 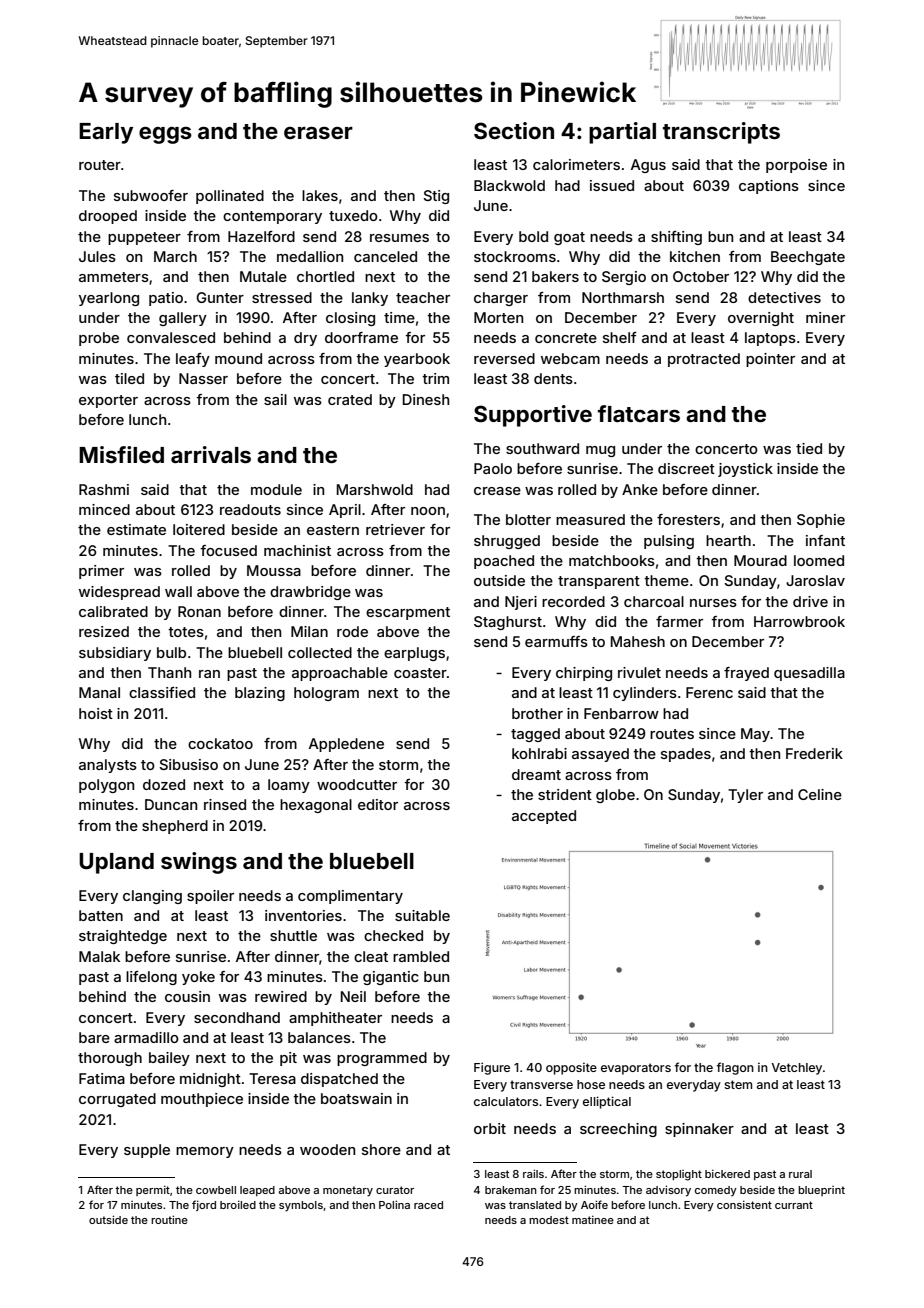 I want to click on eggs, so click(x=165, y=135).
